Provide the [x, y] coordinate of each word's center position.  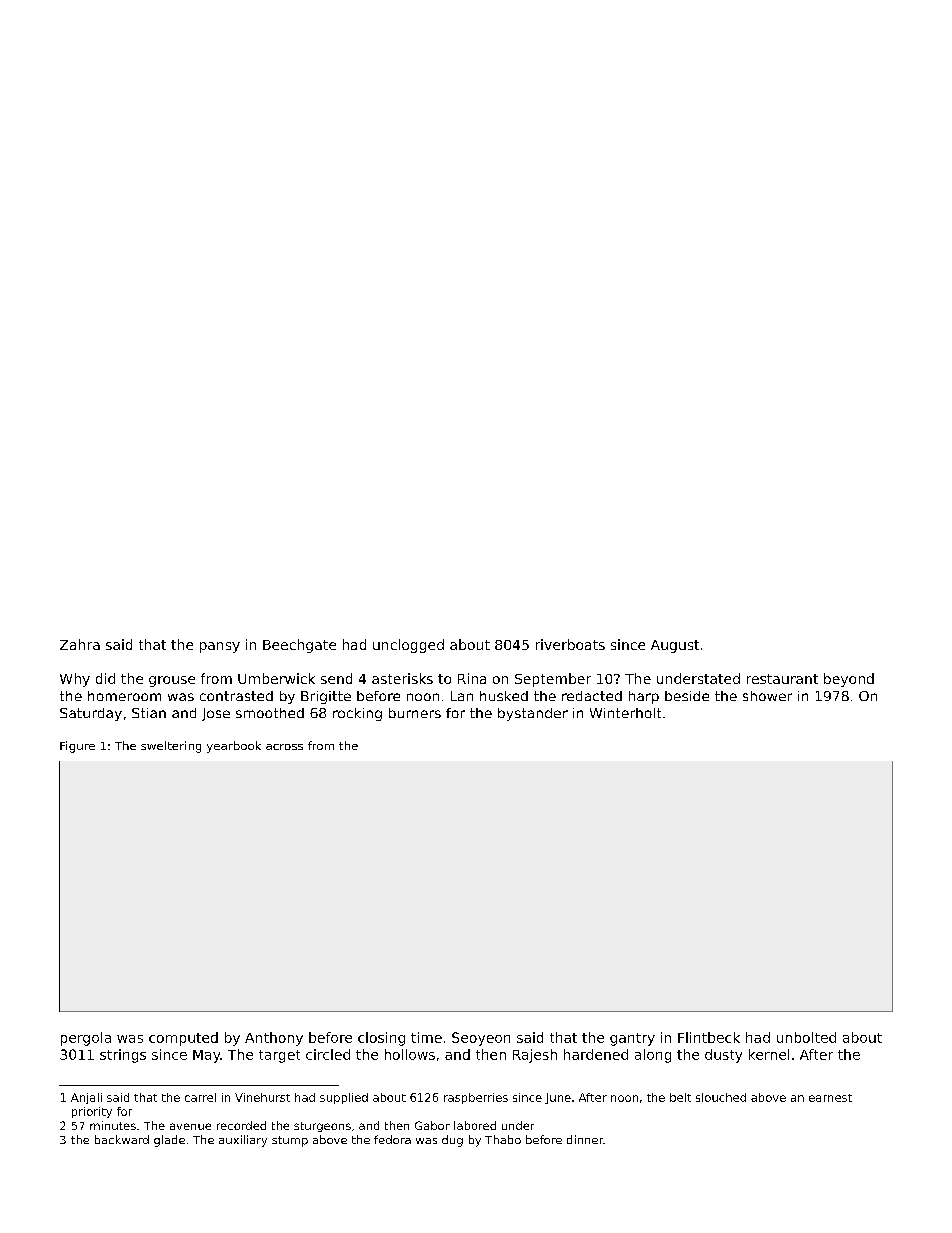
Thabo [503, 1139]
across [284, 747]
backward [122, 1139]
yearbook [234, 747]
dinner [585, 1139]
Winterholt [625, 713]
